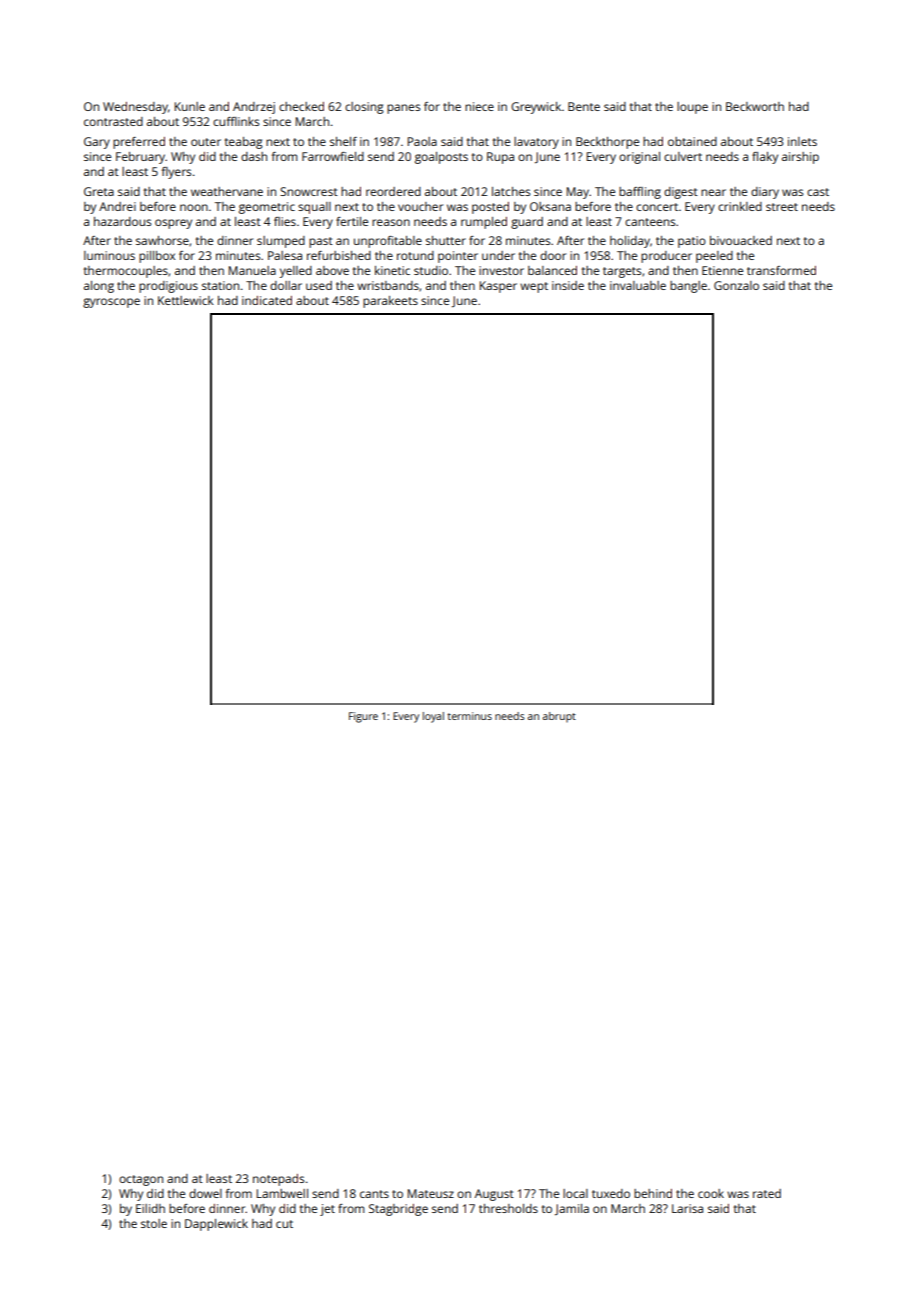 This page has height=1308, width=924. I want to click on Beckworth, so click(755, 106).
